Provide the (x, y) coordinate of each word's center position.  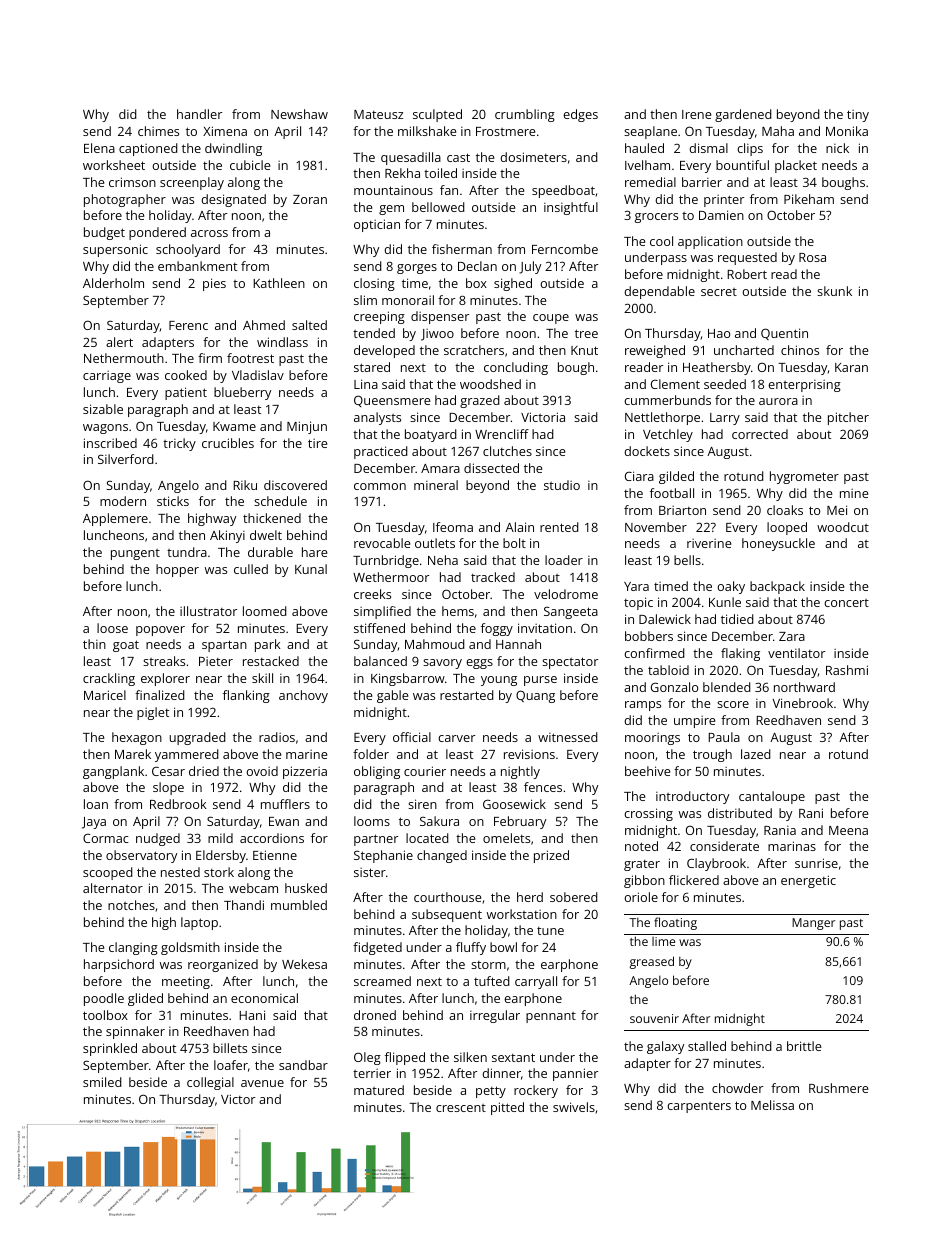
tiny (858, 116)
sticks (173, 501)
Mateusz (378, 114)
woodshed (490, 384)
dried (204, 771)
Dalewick (665, 619)
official (412, 737)
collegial (210, 1083)
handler (199, 114)
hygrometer (804, 477)
